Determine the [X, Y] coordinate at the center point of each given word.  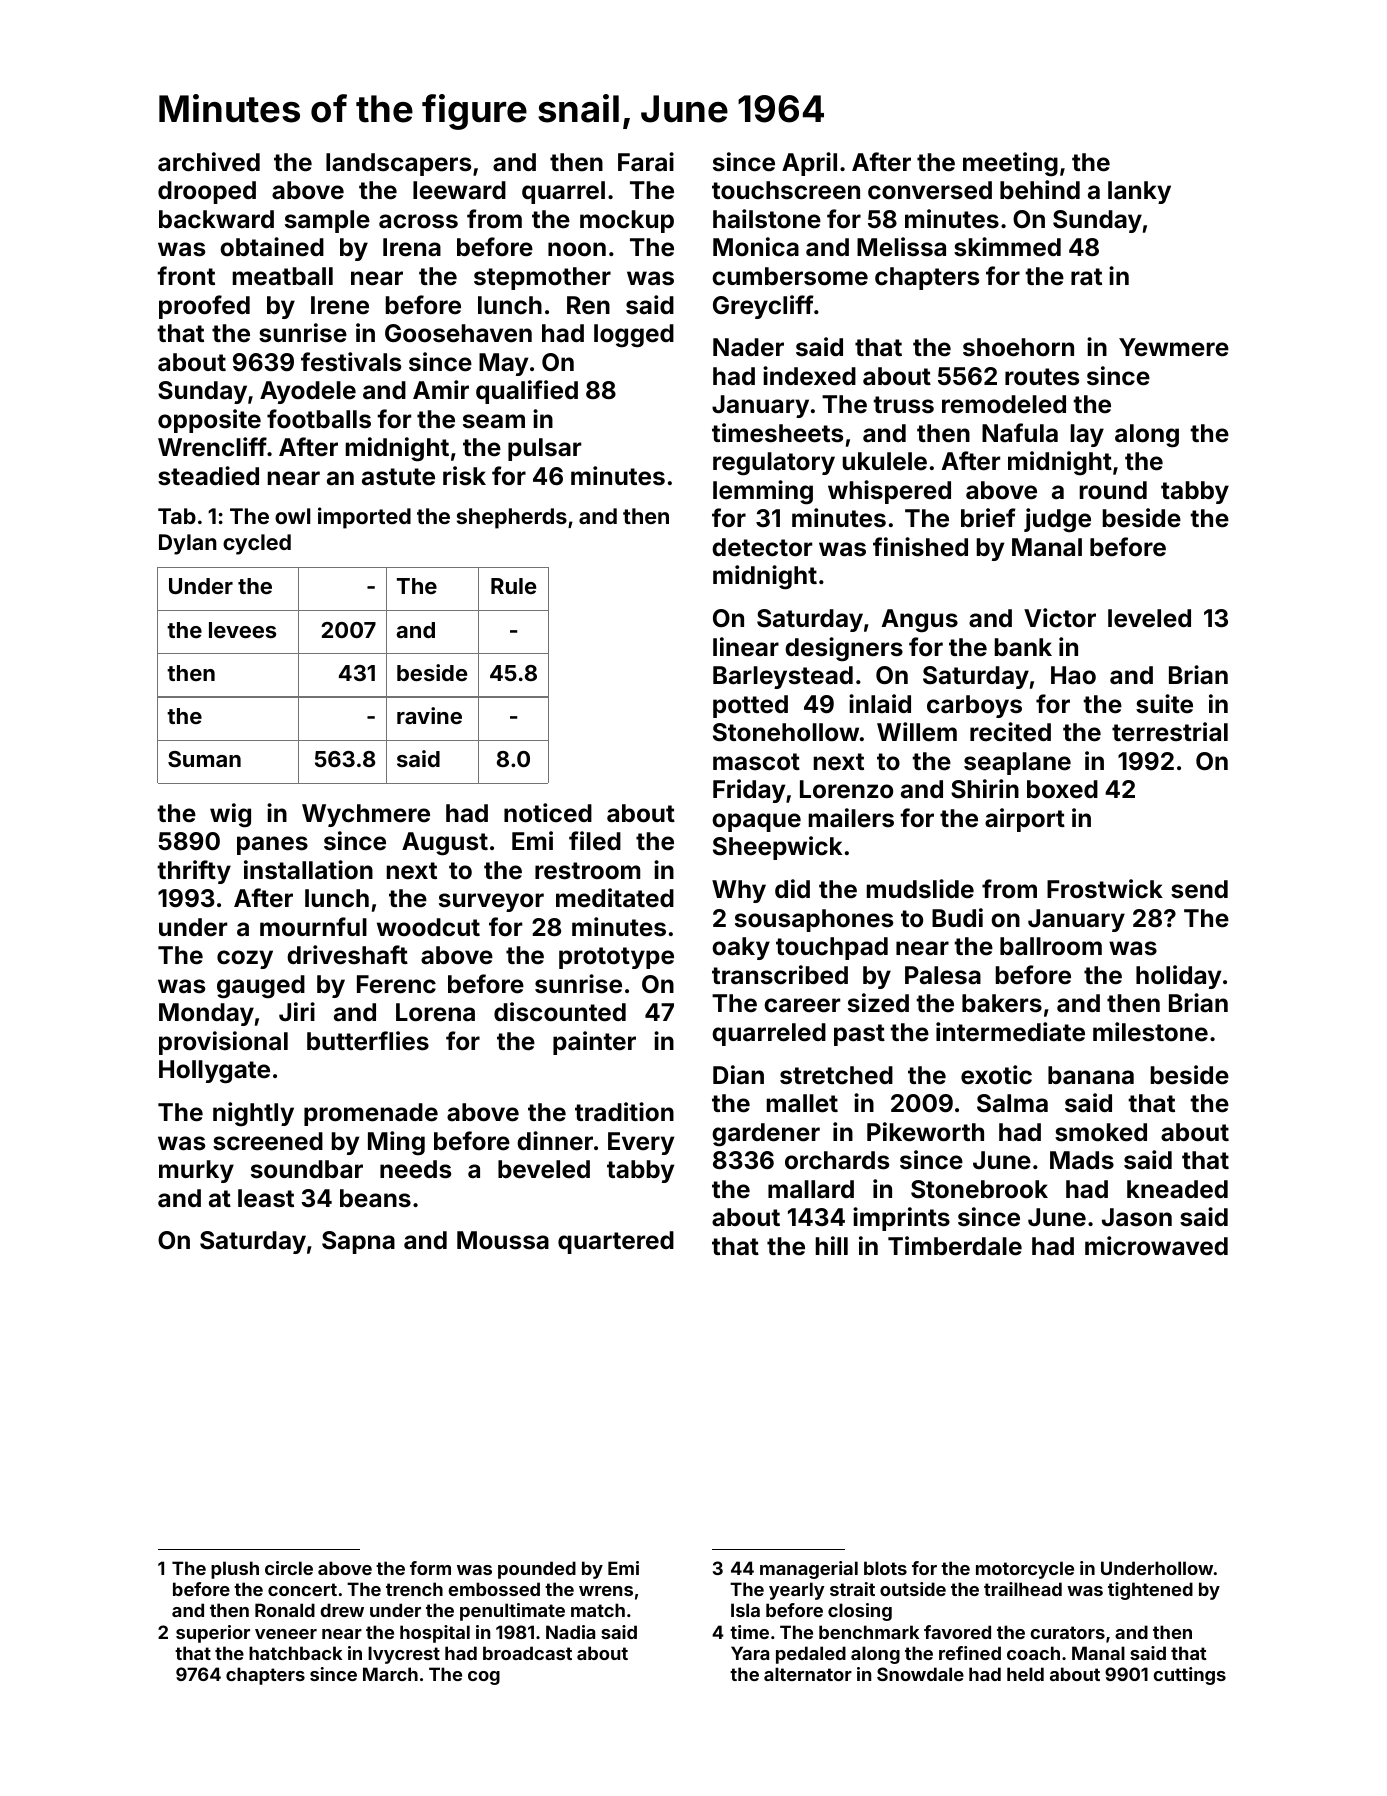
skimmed [1007, 247]
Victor [1060, 617]
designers [844, 649]
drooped [207, 192]
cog [484, 1678]
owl [292, 516]
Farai [646, 162]
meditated [615, 898]
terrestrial [1170, 732]
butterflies [368, 1041]
